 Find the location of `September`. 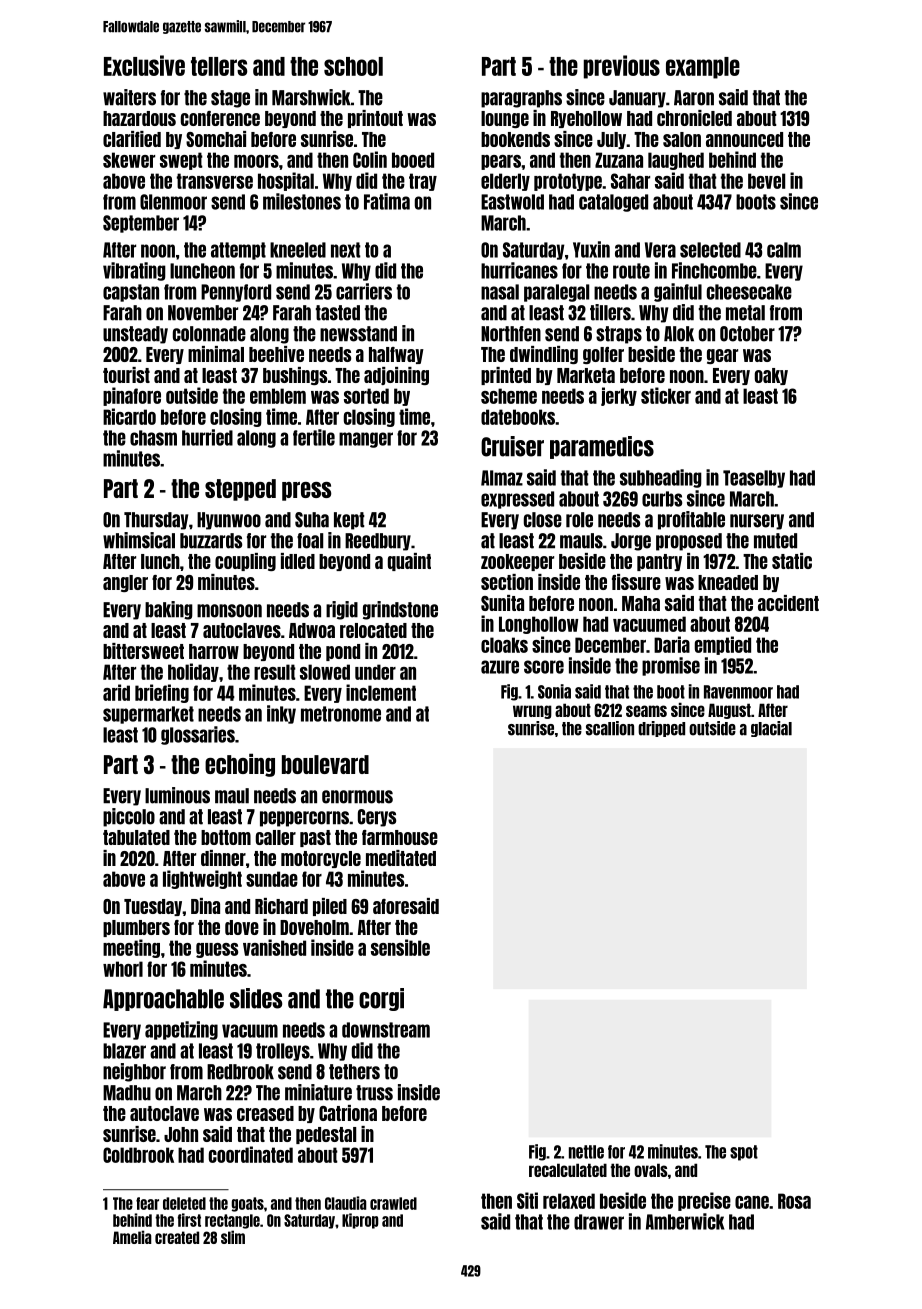

September is located at coordinates (141, 224).
